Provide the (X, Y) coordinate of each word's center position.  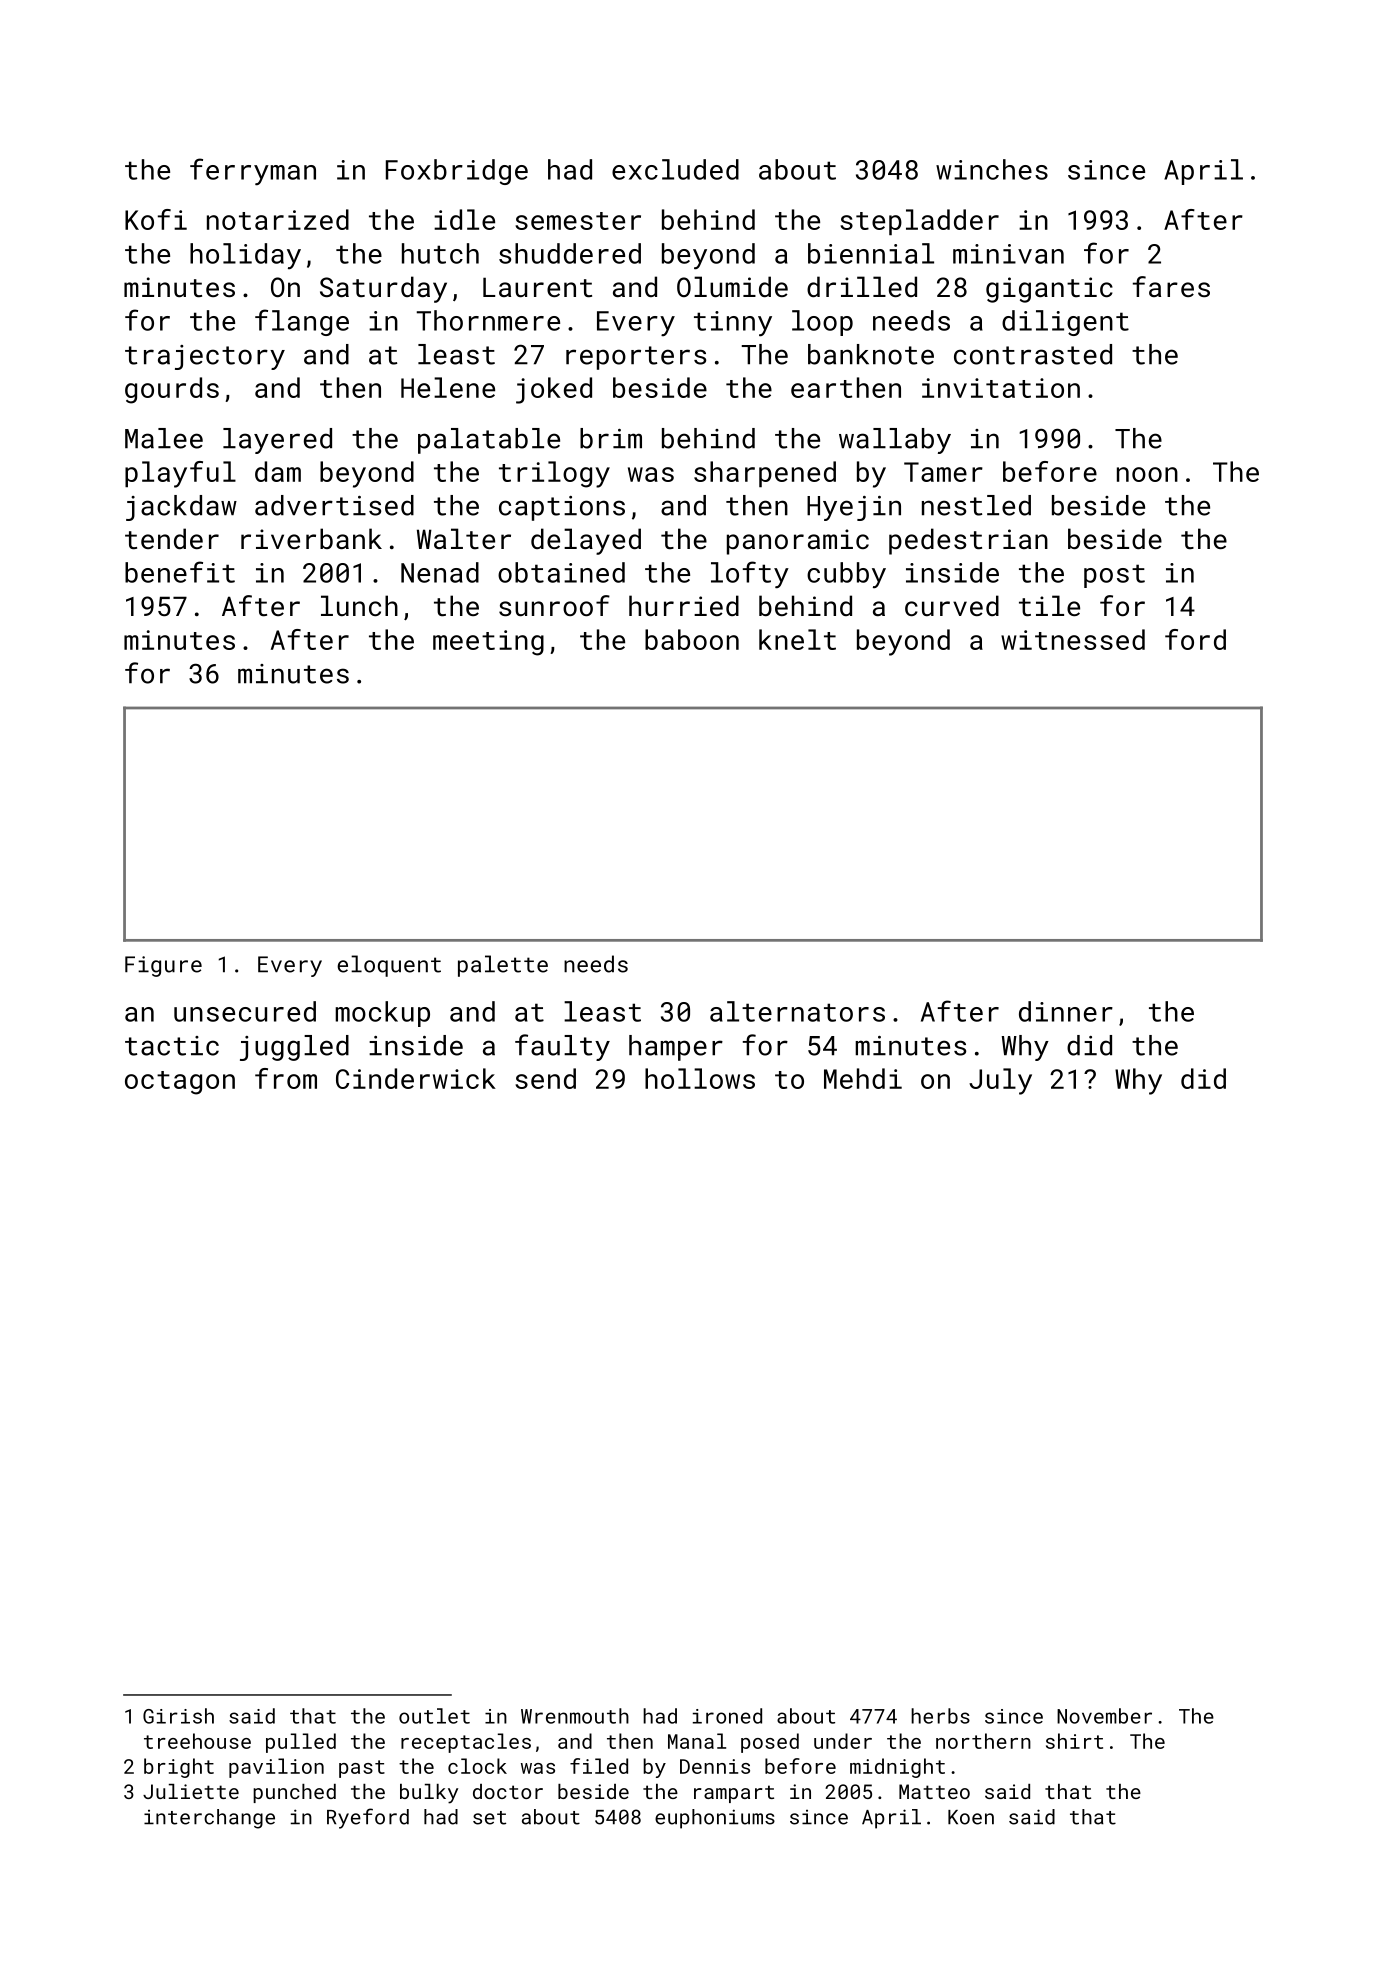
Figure (163, 966)
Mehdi (863, 1078)
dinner (1066, 1011)
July (1000, 1081)
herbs (940, 1716)
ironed (727, 1716)
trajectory (205, 357)
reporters (636, 358)
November (1104, 1716)
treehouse (197, 1741)
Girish (178, 1716)
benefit (180, 572)
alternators (797, 1011)
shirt (1074, 1741)
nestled (976, 505)
